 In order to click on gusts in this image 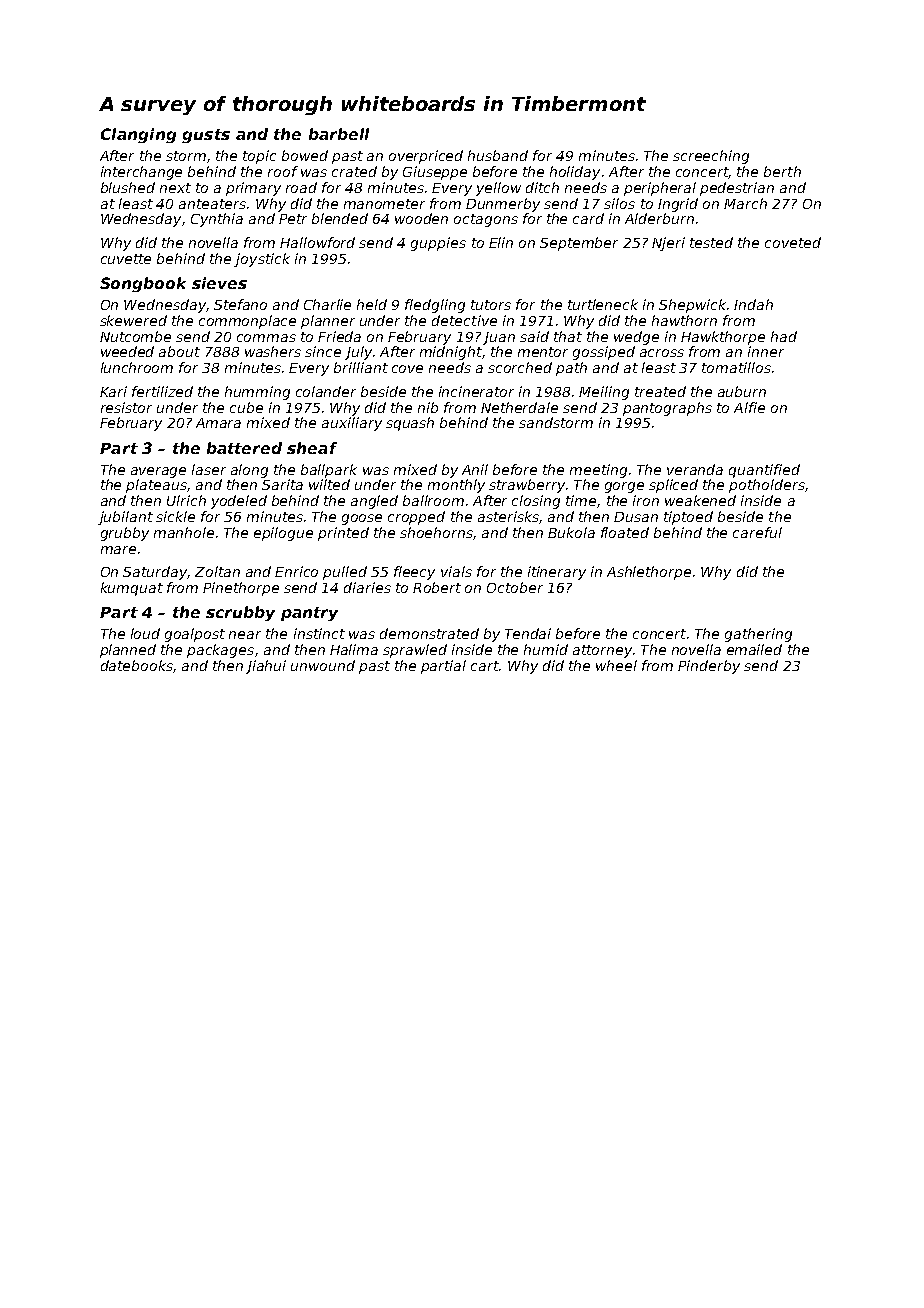, I will do `click(206, 136)`.
